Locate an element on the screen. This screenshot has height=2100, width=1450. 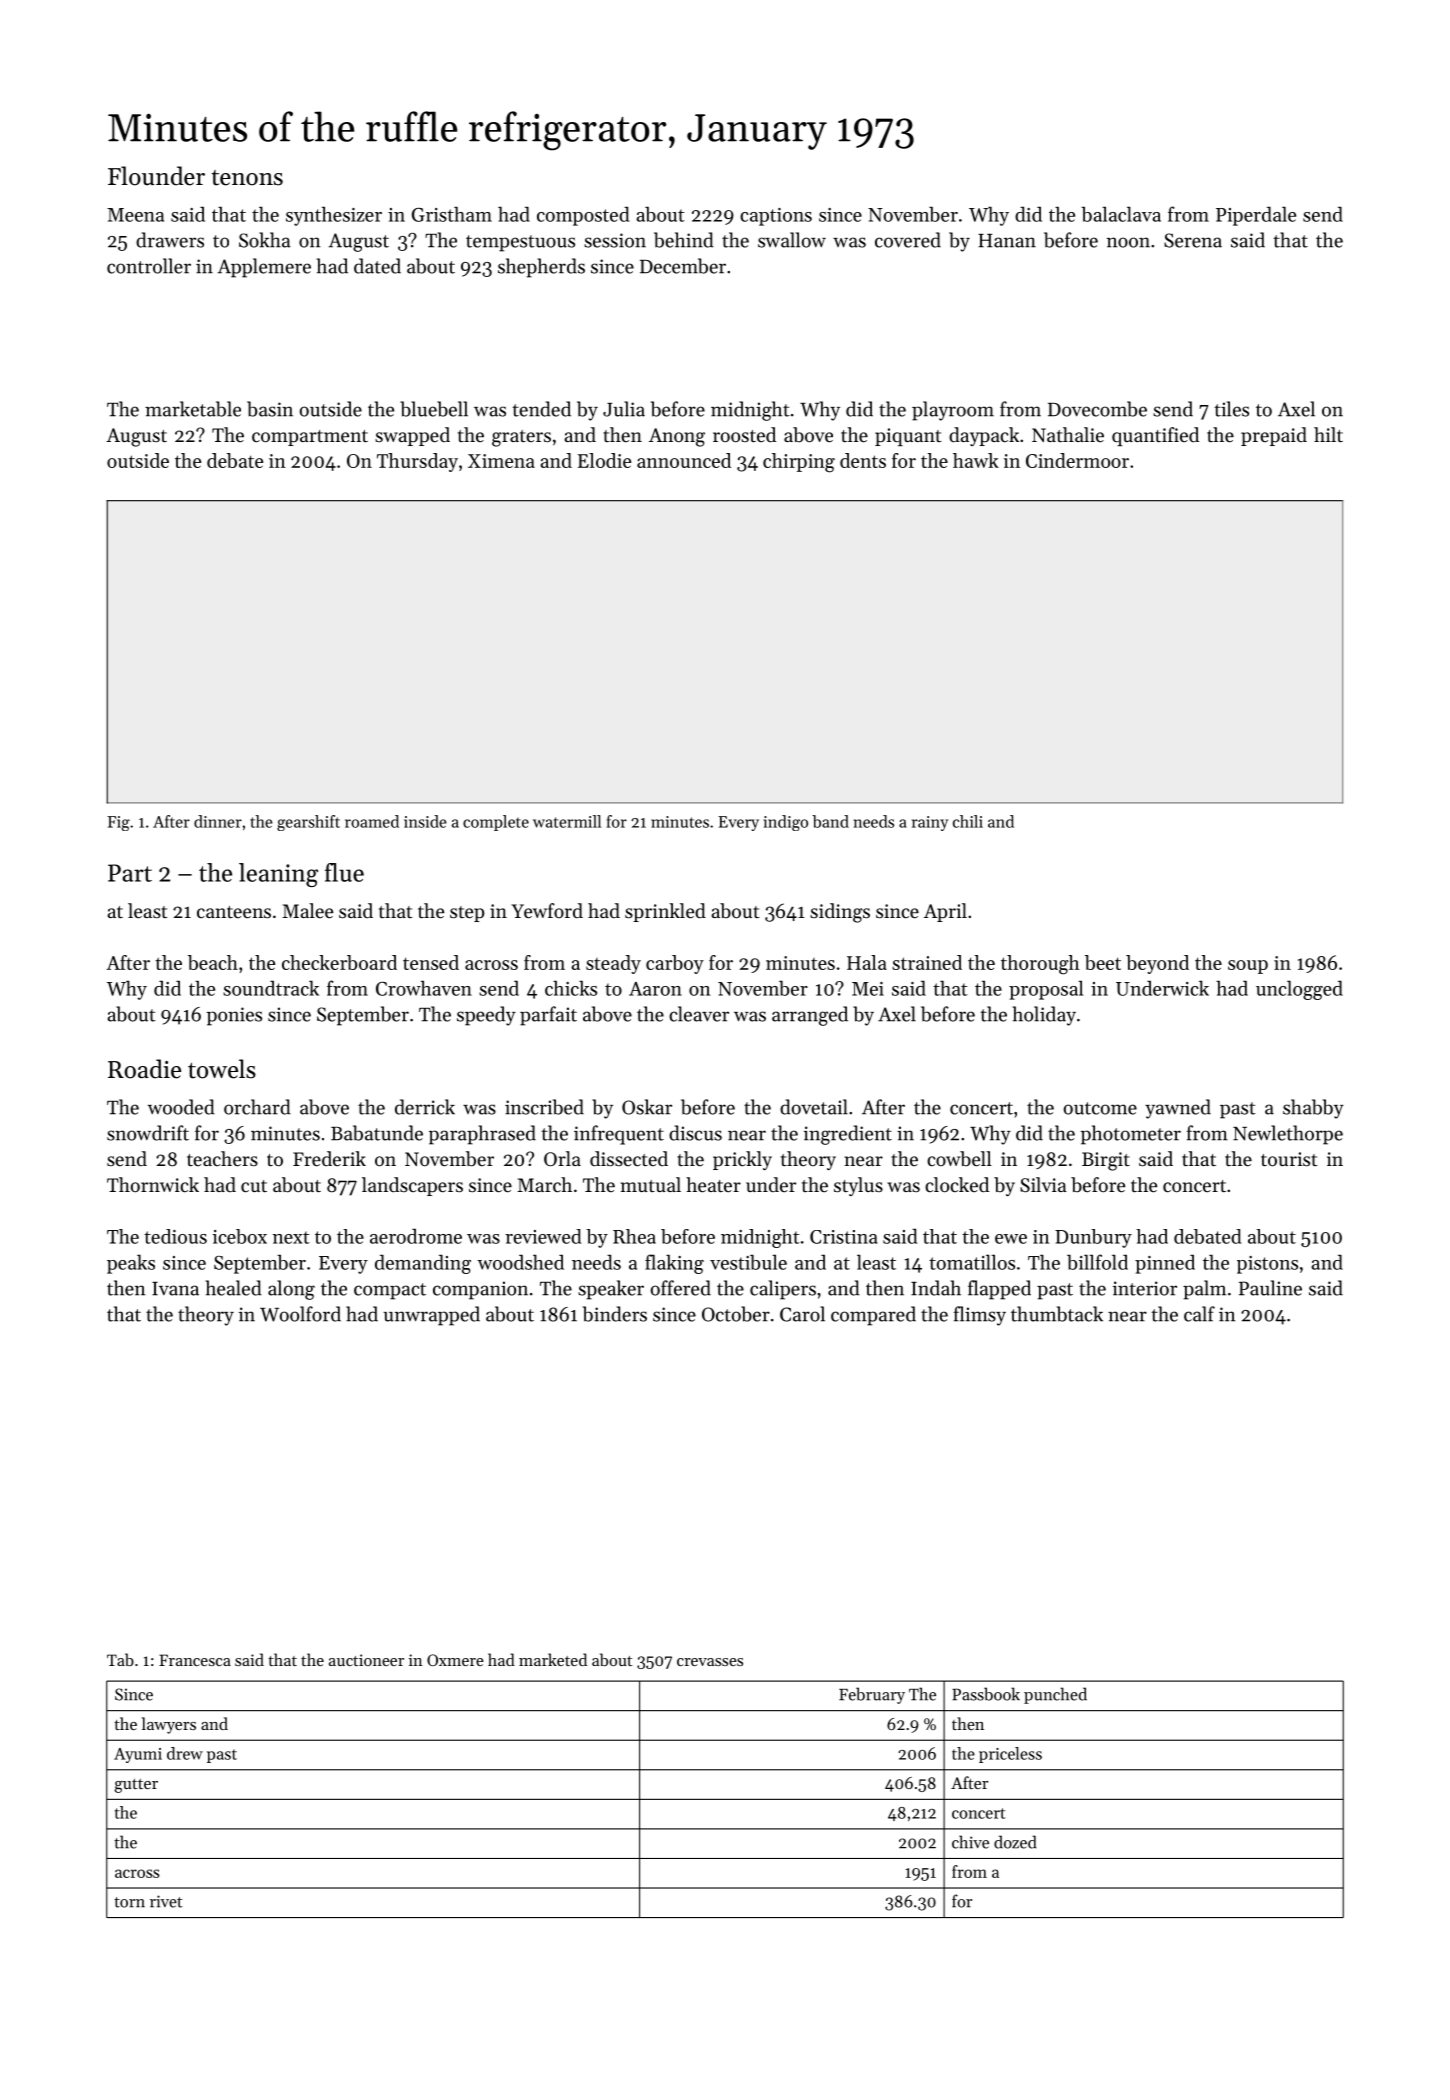
tenons is located at coordinates (247, 178).
